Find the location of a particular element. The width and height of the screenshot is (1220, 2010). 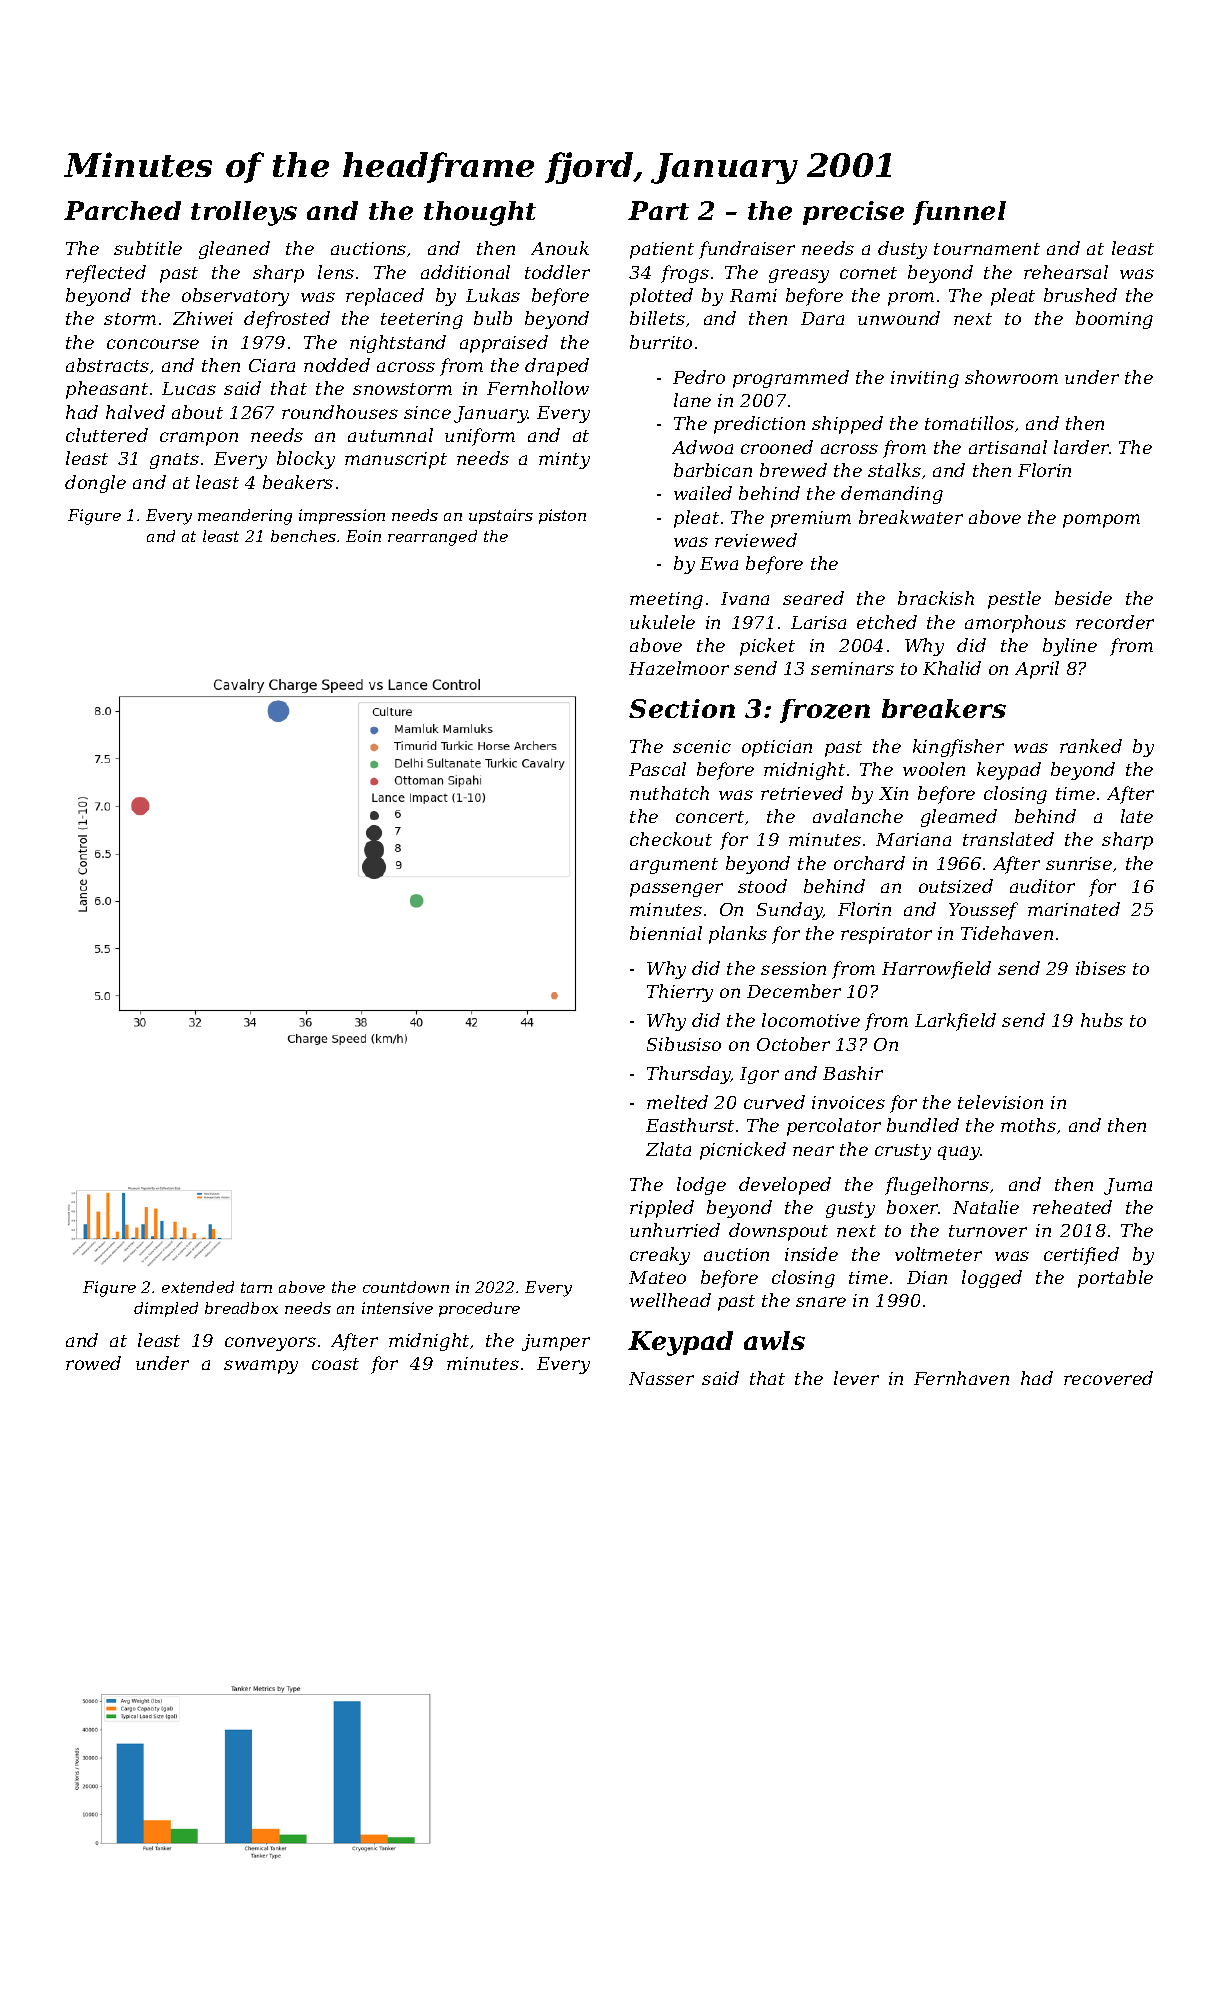

biennial is located at coordinates (666, 933).
